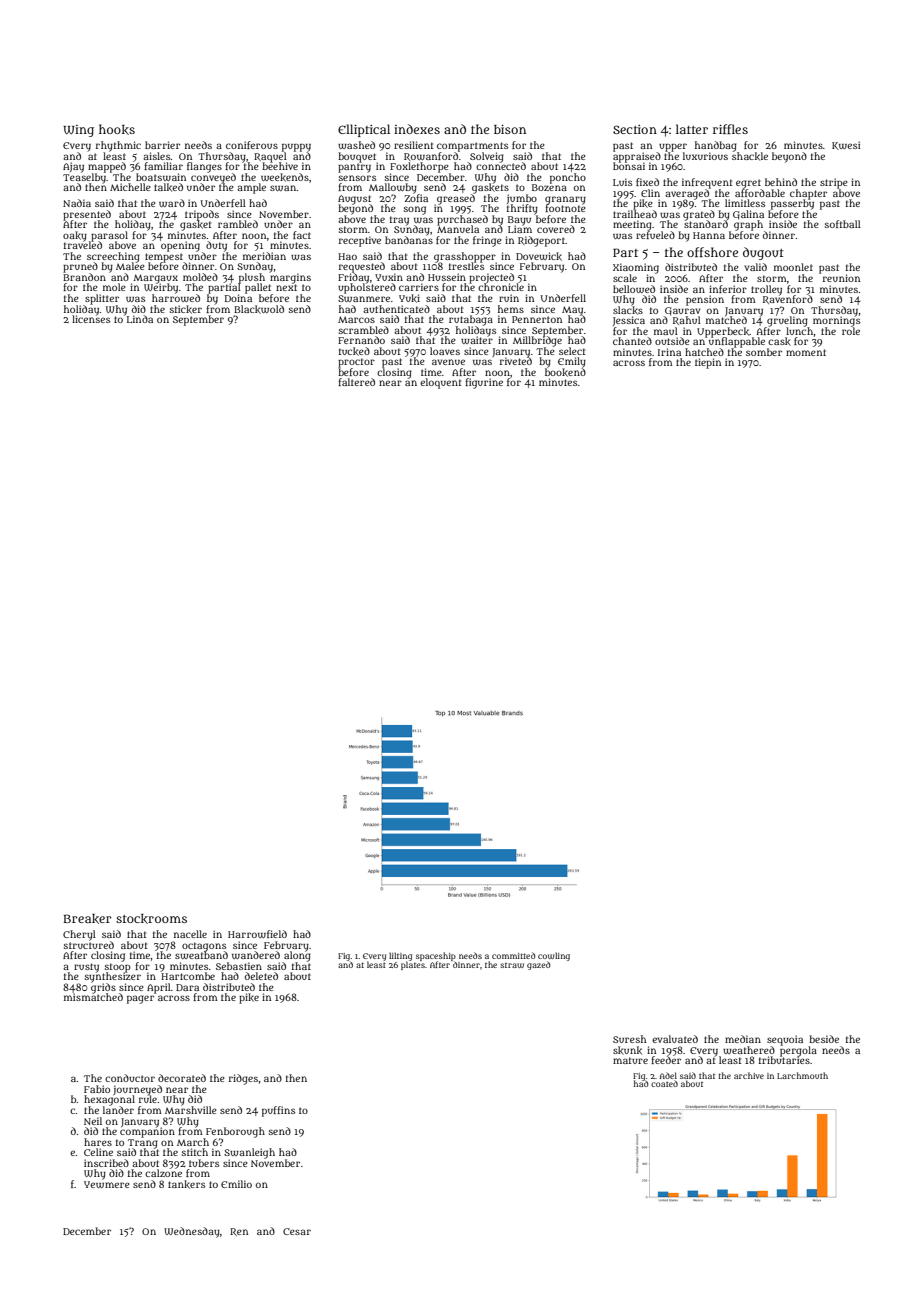 Image resolution: width=924 pixels, height=1308 pixels. I want to click on Linda, so click(140, 319).
